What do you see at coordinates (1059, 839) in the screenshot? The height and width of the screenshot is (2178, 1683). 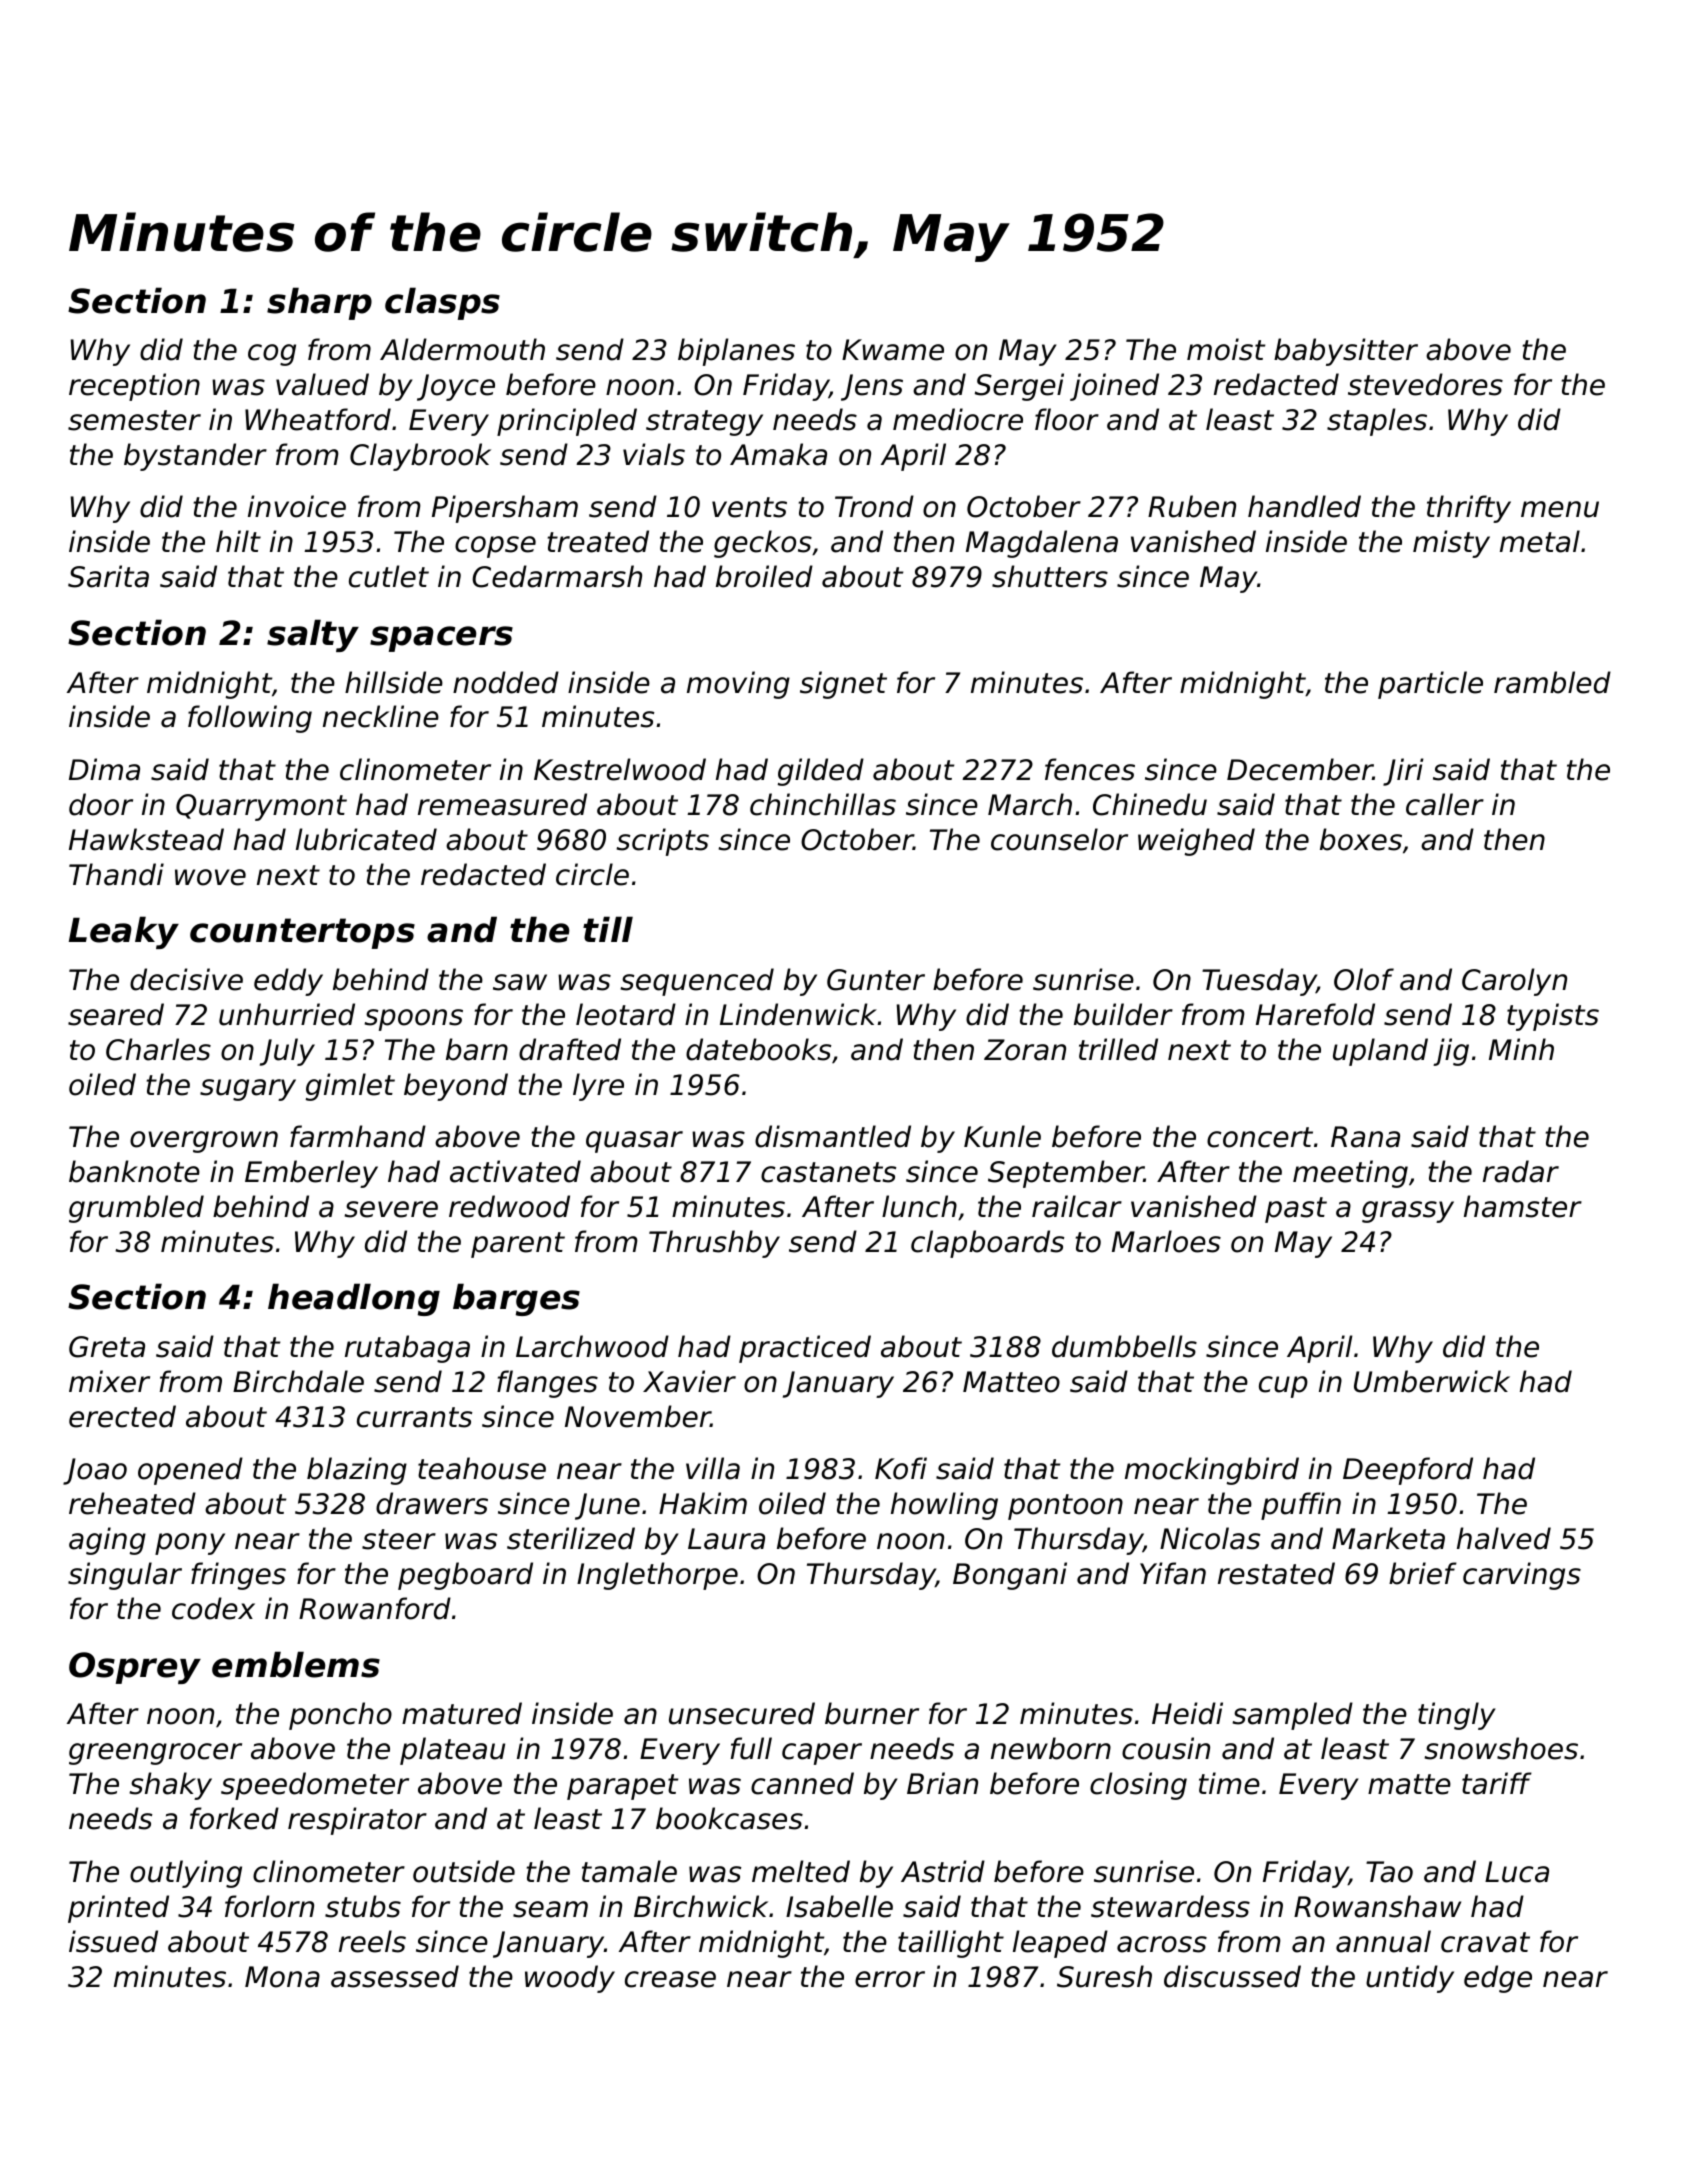 I see `counselor` at bounding box center [1059, 839].
